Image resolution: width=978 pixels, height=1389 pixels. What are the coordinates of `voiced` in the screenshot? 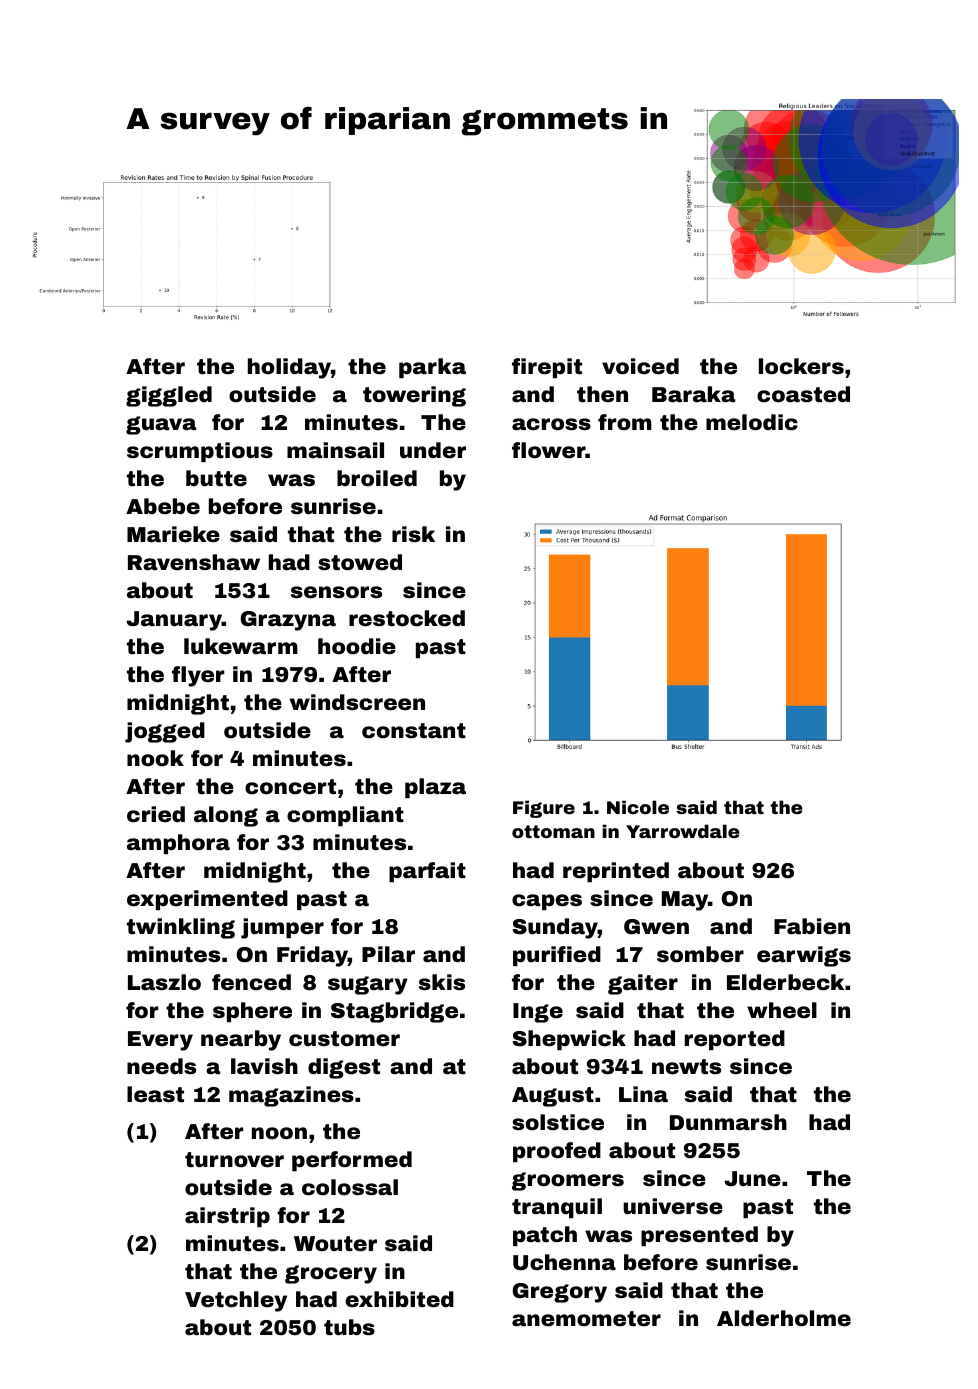 It's located at (640, 366).
